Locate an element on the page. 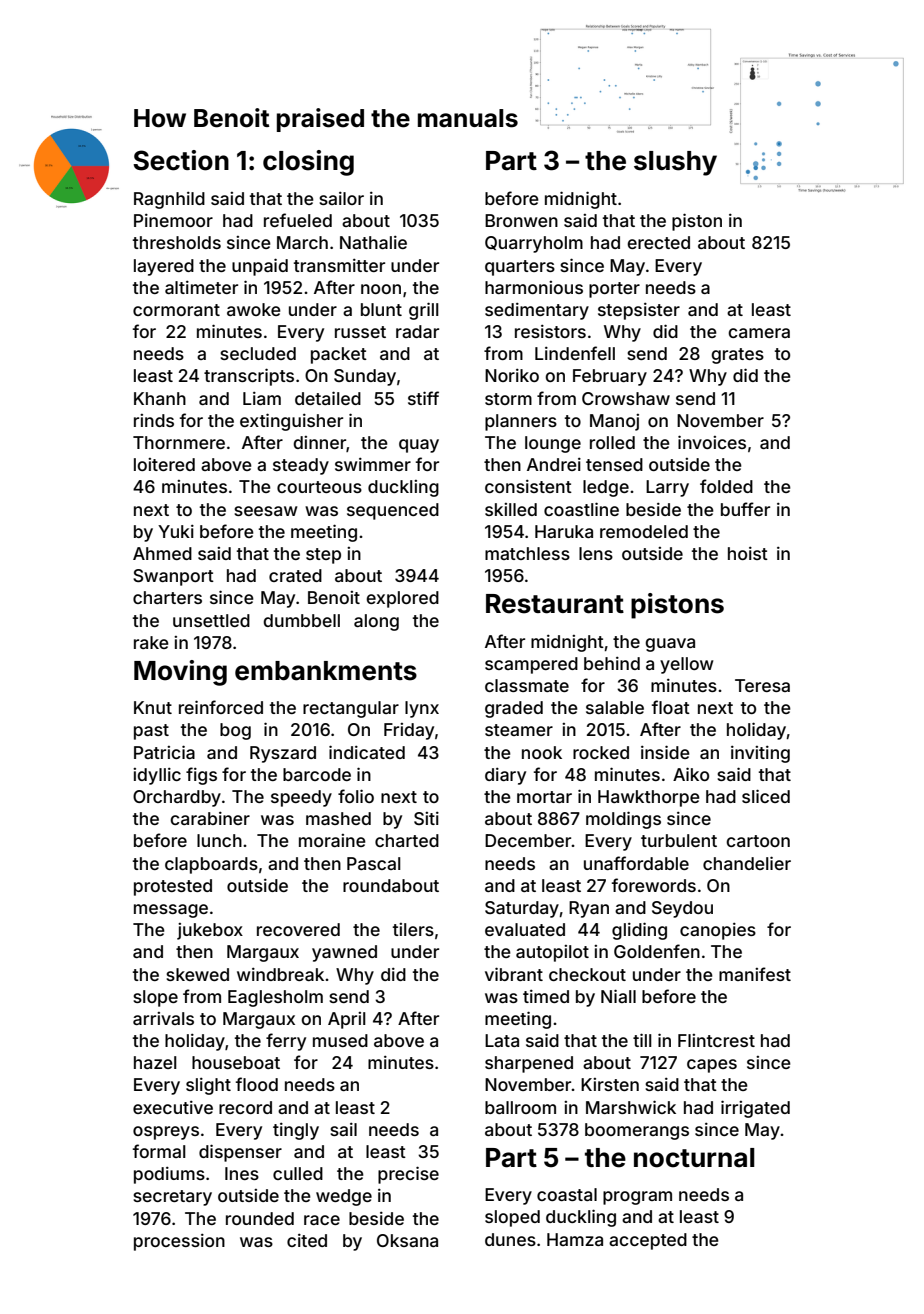 The height and width of the image is (1314, 924). mused is located at coordinates (340, 1040).
